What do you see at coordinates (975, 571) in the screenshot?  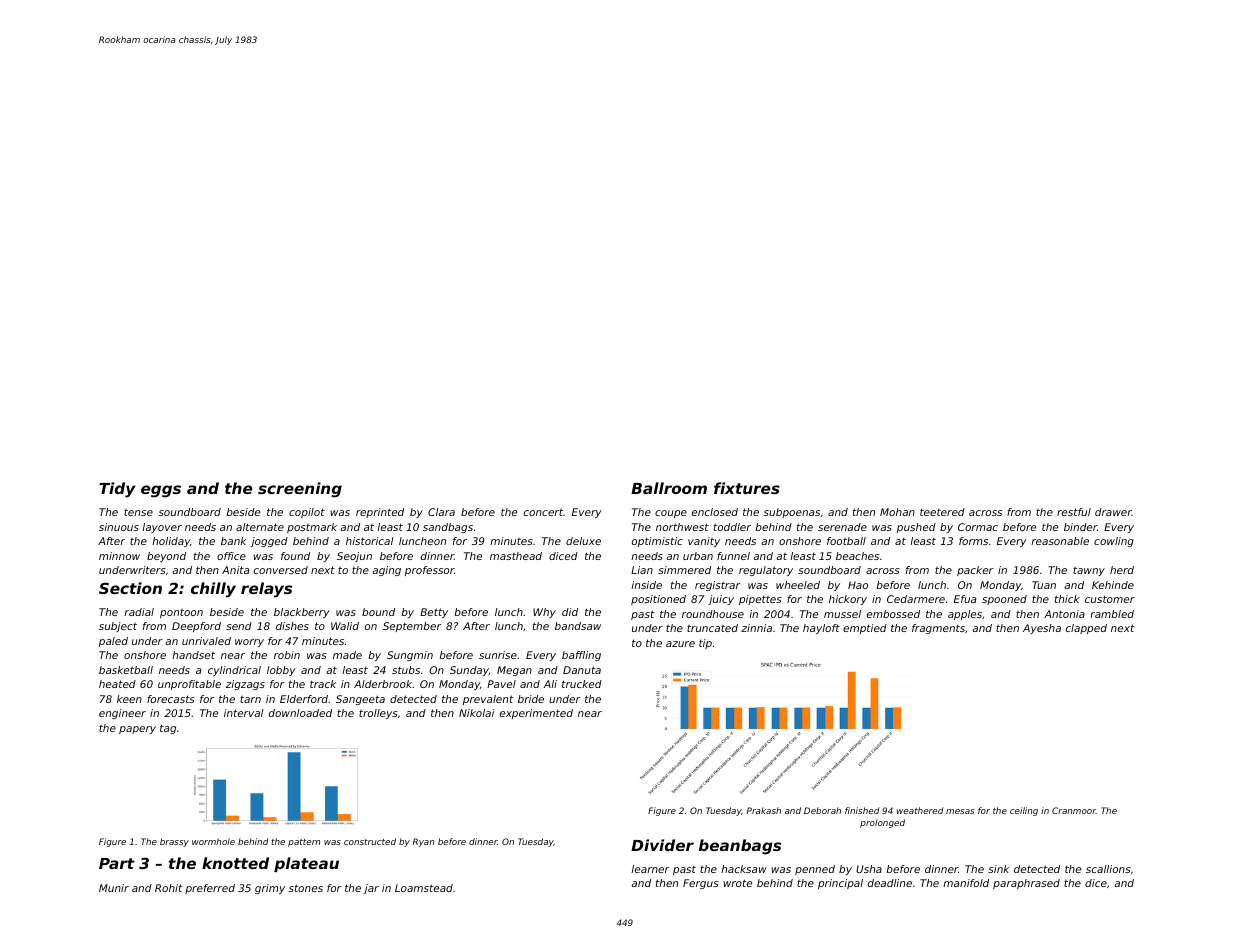 I see `packer` at bounding box center [975, 571].
